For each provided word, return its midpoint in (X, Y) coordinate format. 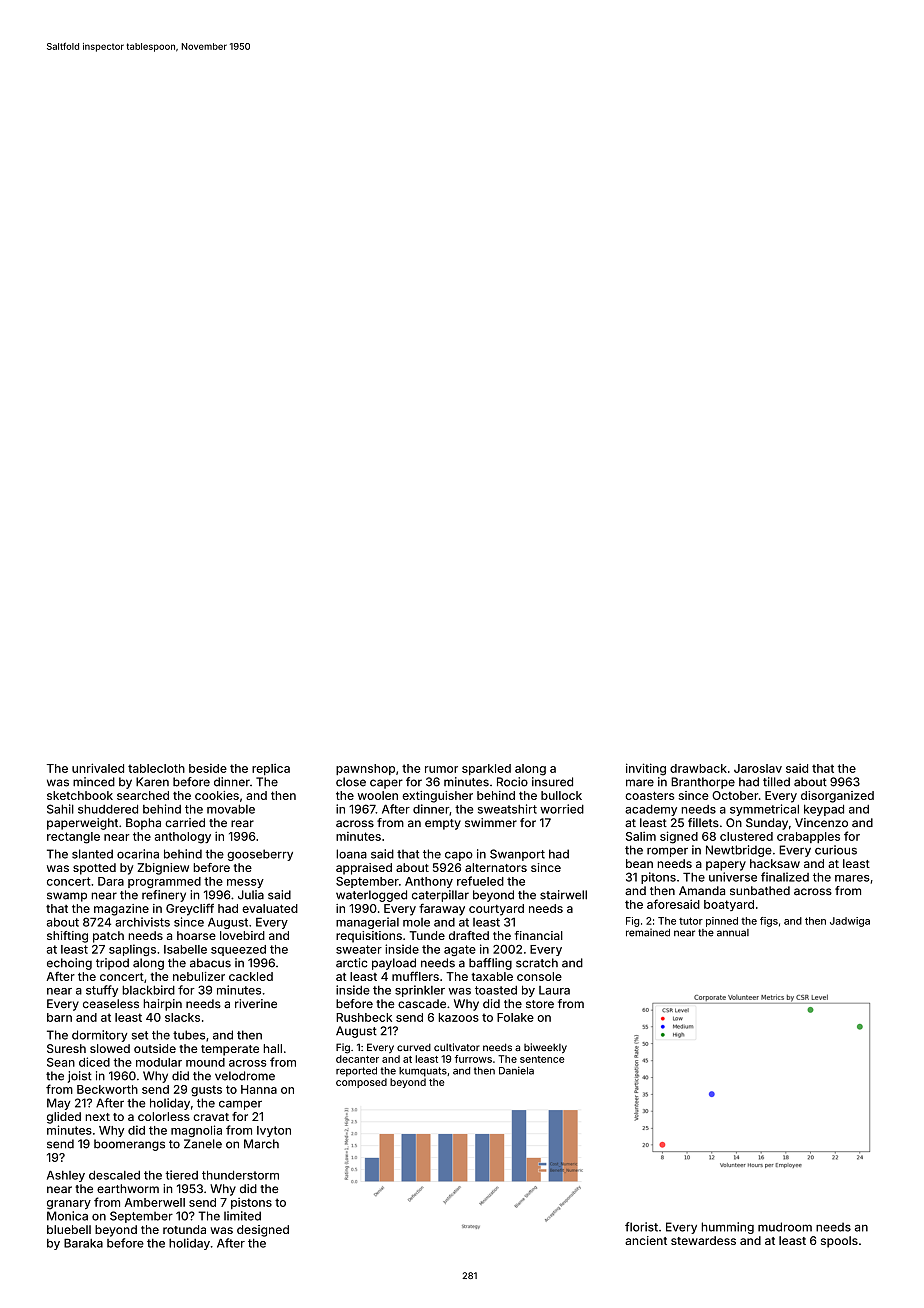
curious (836, 850)
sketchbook (80, 795)
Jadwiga (850, 922)
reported (356, 1072)
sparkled (486, 769)
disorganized (837, 797)
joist (80, 1077)
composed (361, 1083)
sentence (542, 1059)
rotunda (184, 1229)
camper (240, 1105)
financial (539, 935)
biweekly (545, 1048)
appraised (364, 869)
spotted (94, 869)
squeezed (238, 950)
